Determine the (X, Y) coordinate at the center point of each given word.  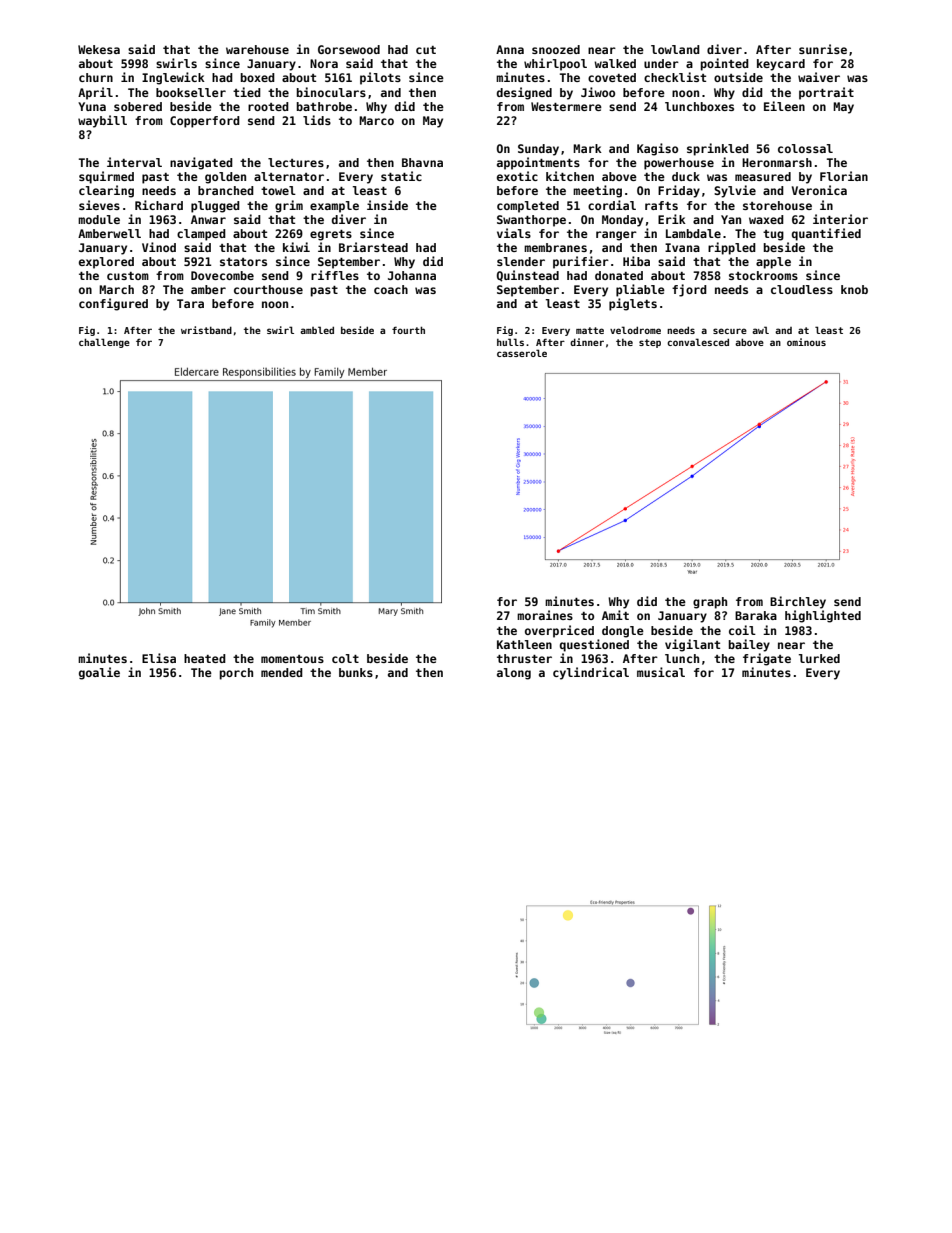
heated (205, 658)
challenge (104, 343)
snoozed (556, 49)
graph (710, 603)
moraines (545, 615)
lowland (675, 49)
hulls (510, 342)
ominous (806, 342)
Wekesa (99, 49)
